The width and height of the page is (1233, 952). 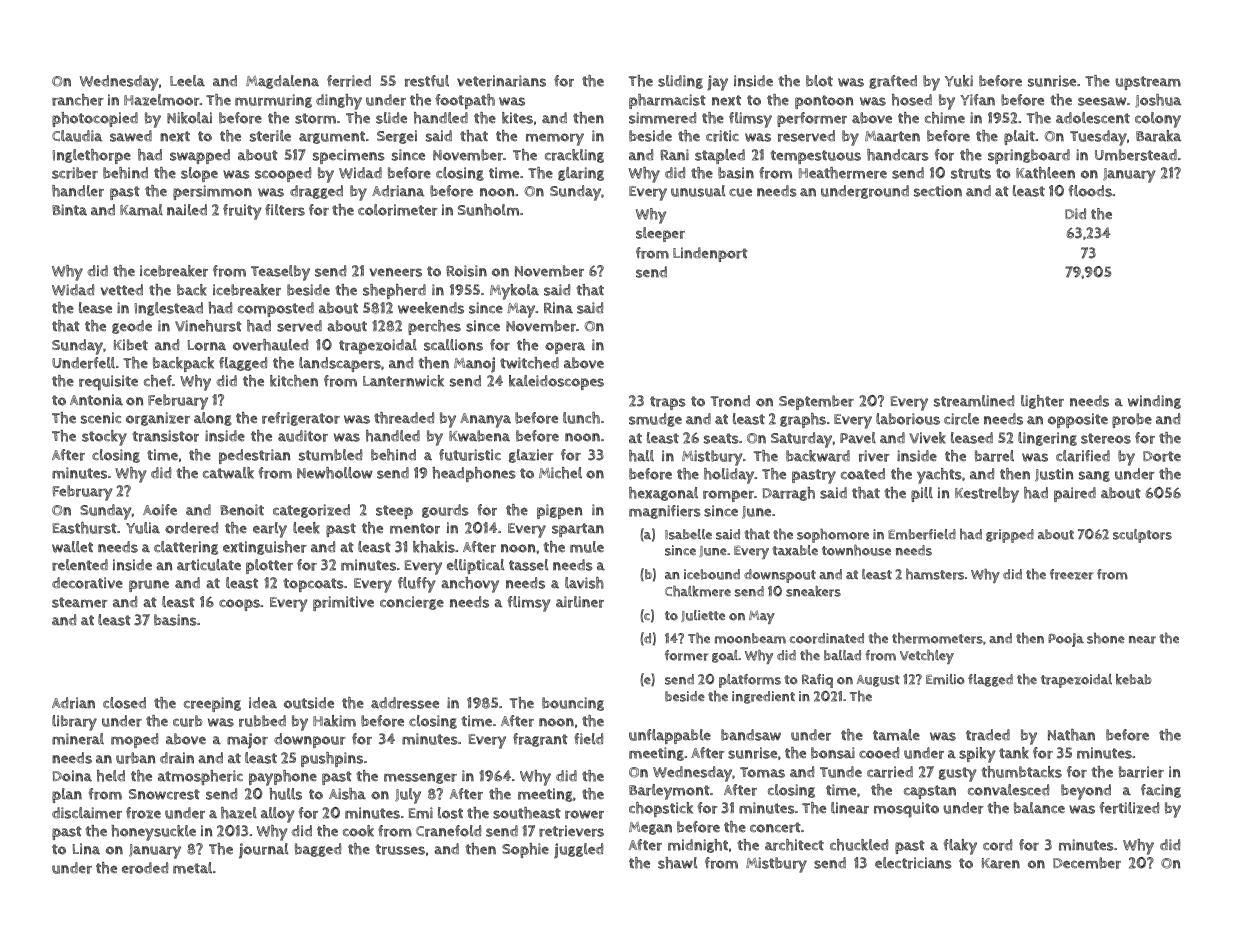 I want to click on Leela, so click(x=187, y=81).
